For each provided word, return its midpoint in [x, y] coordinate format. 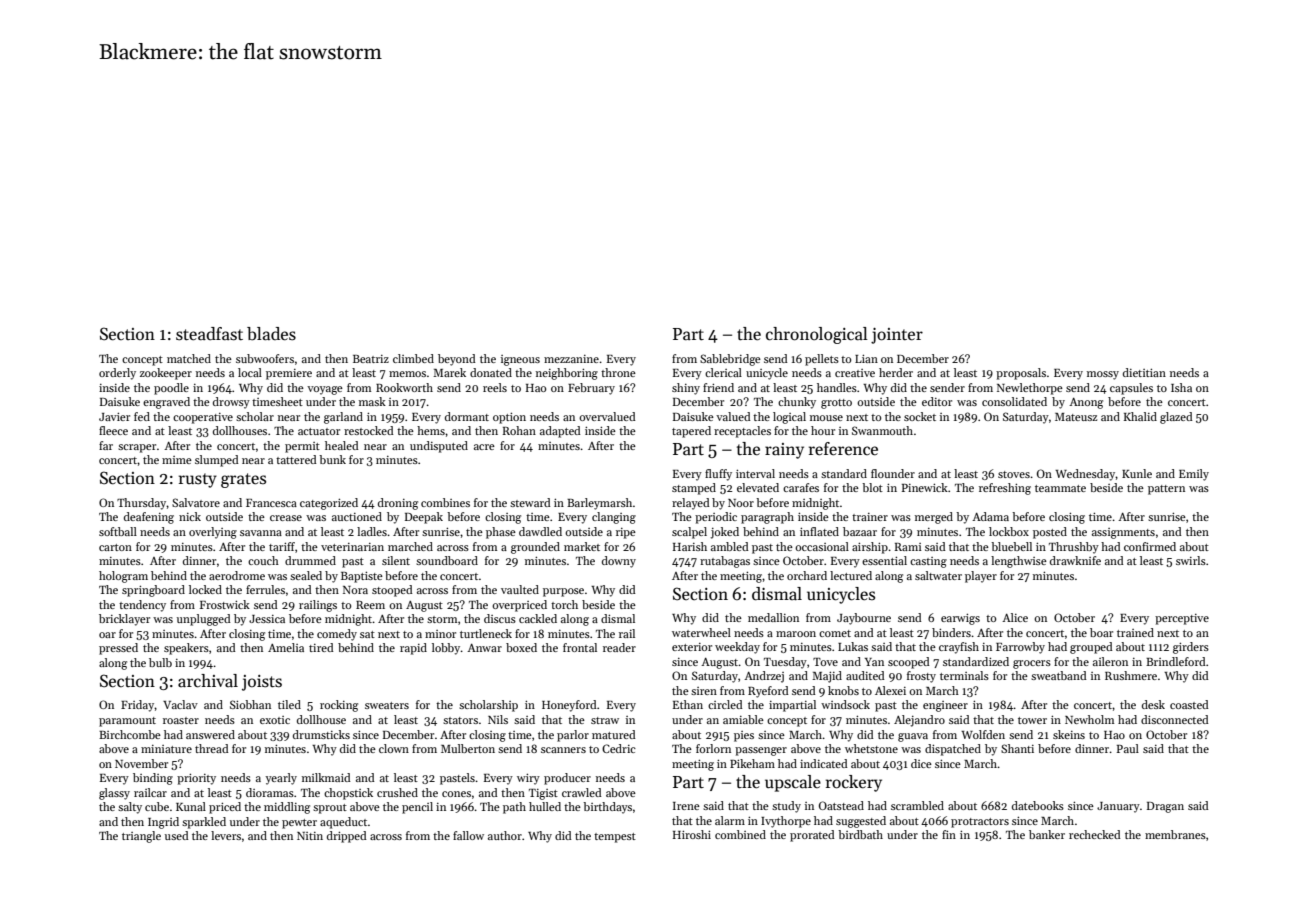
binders [951, 632]
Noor [741, 503]
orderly [117, 374]
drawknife [1075, 560]
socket [920, 416]
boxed [521, 647]
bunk [332, 459]
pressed [118, 649]
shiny [686, 389]
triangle [141, 837]
